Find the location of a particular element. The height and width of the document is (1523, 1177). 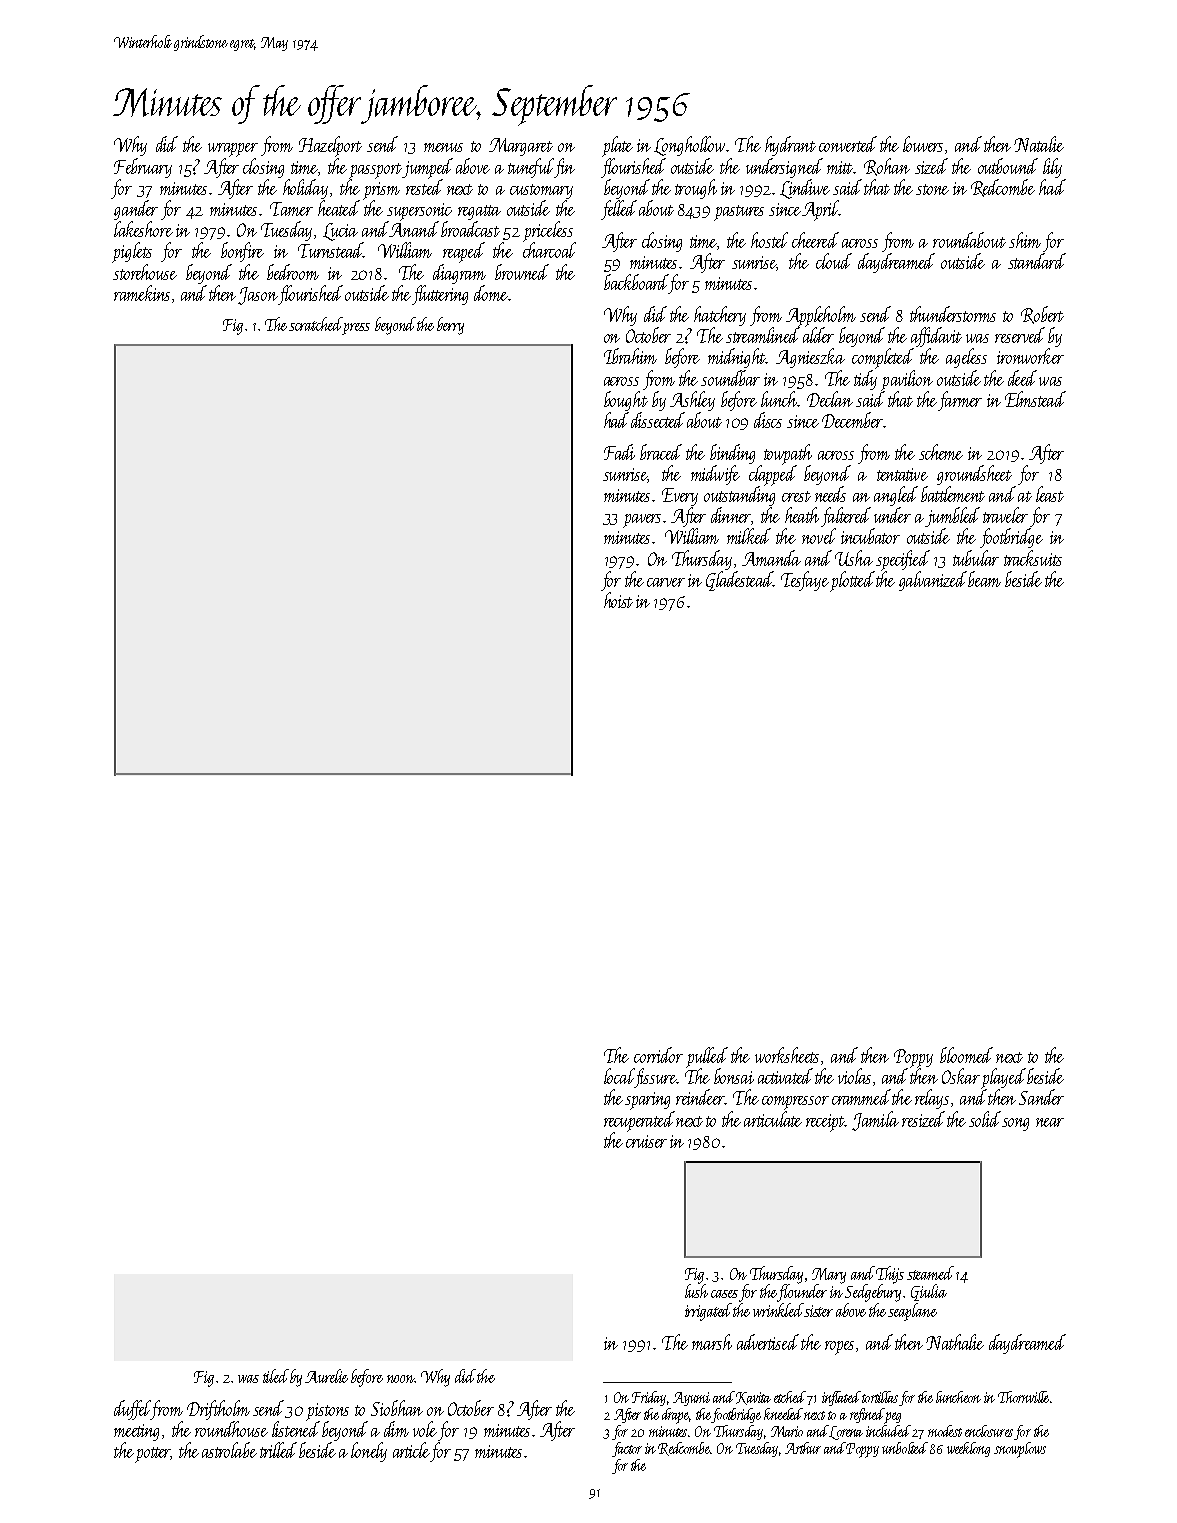

Thornville is located at coordinates (1023, 1397).
